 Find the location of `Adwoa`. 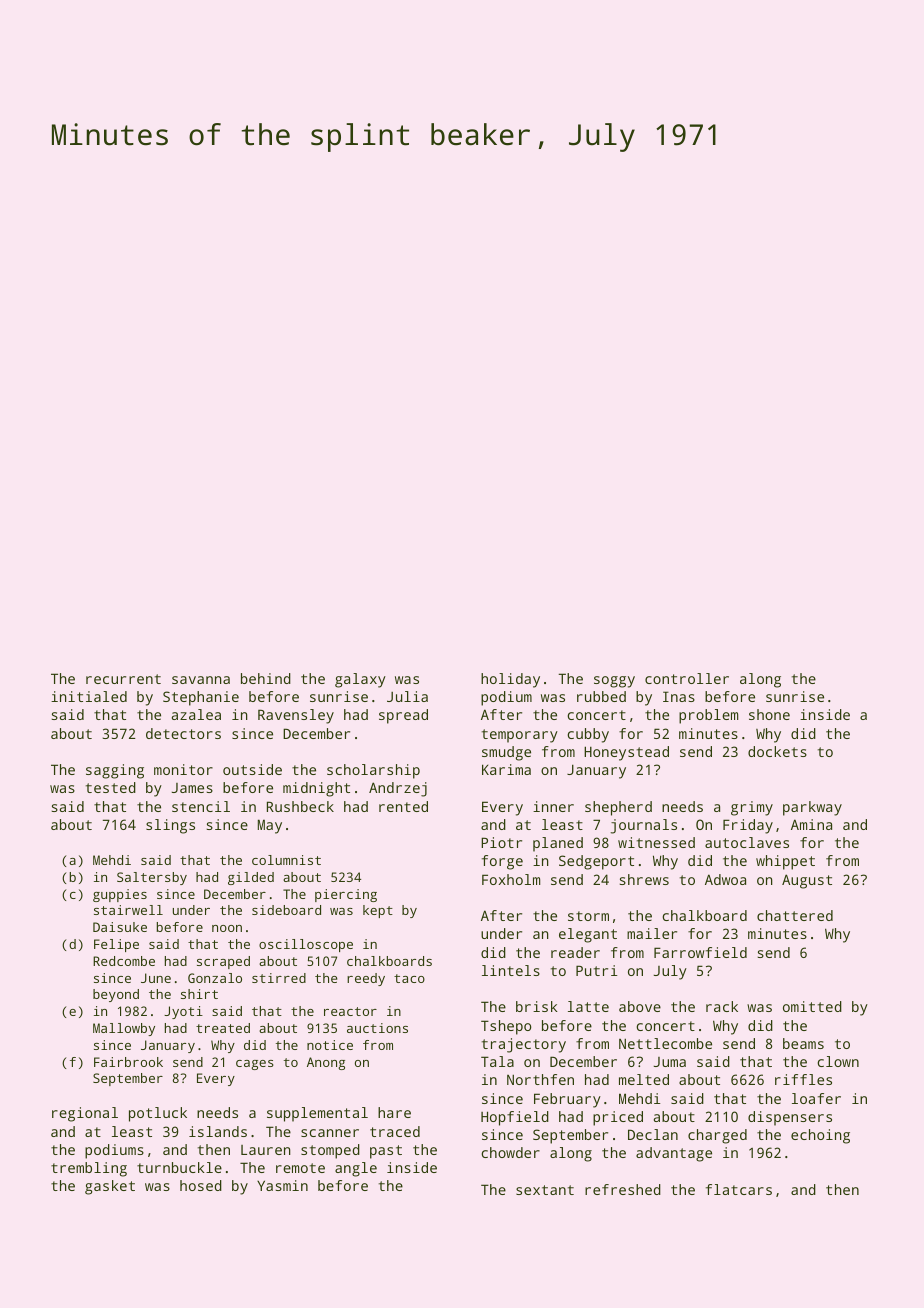

Adwoa is located at coordinates (725, 879).
